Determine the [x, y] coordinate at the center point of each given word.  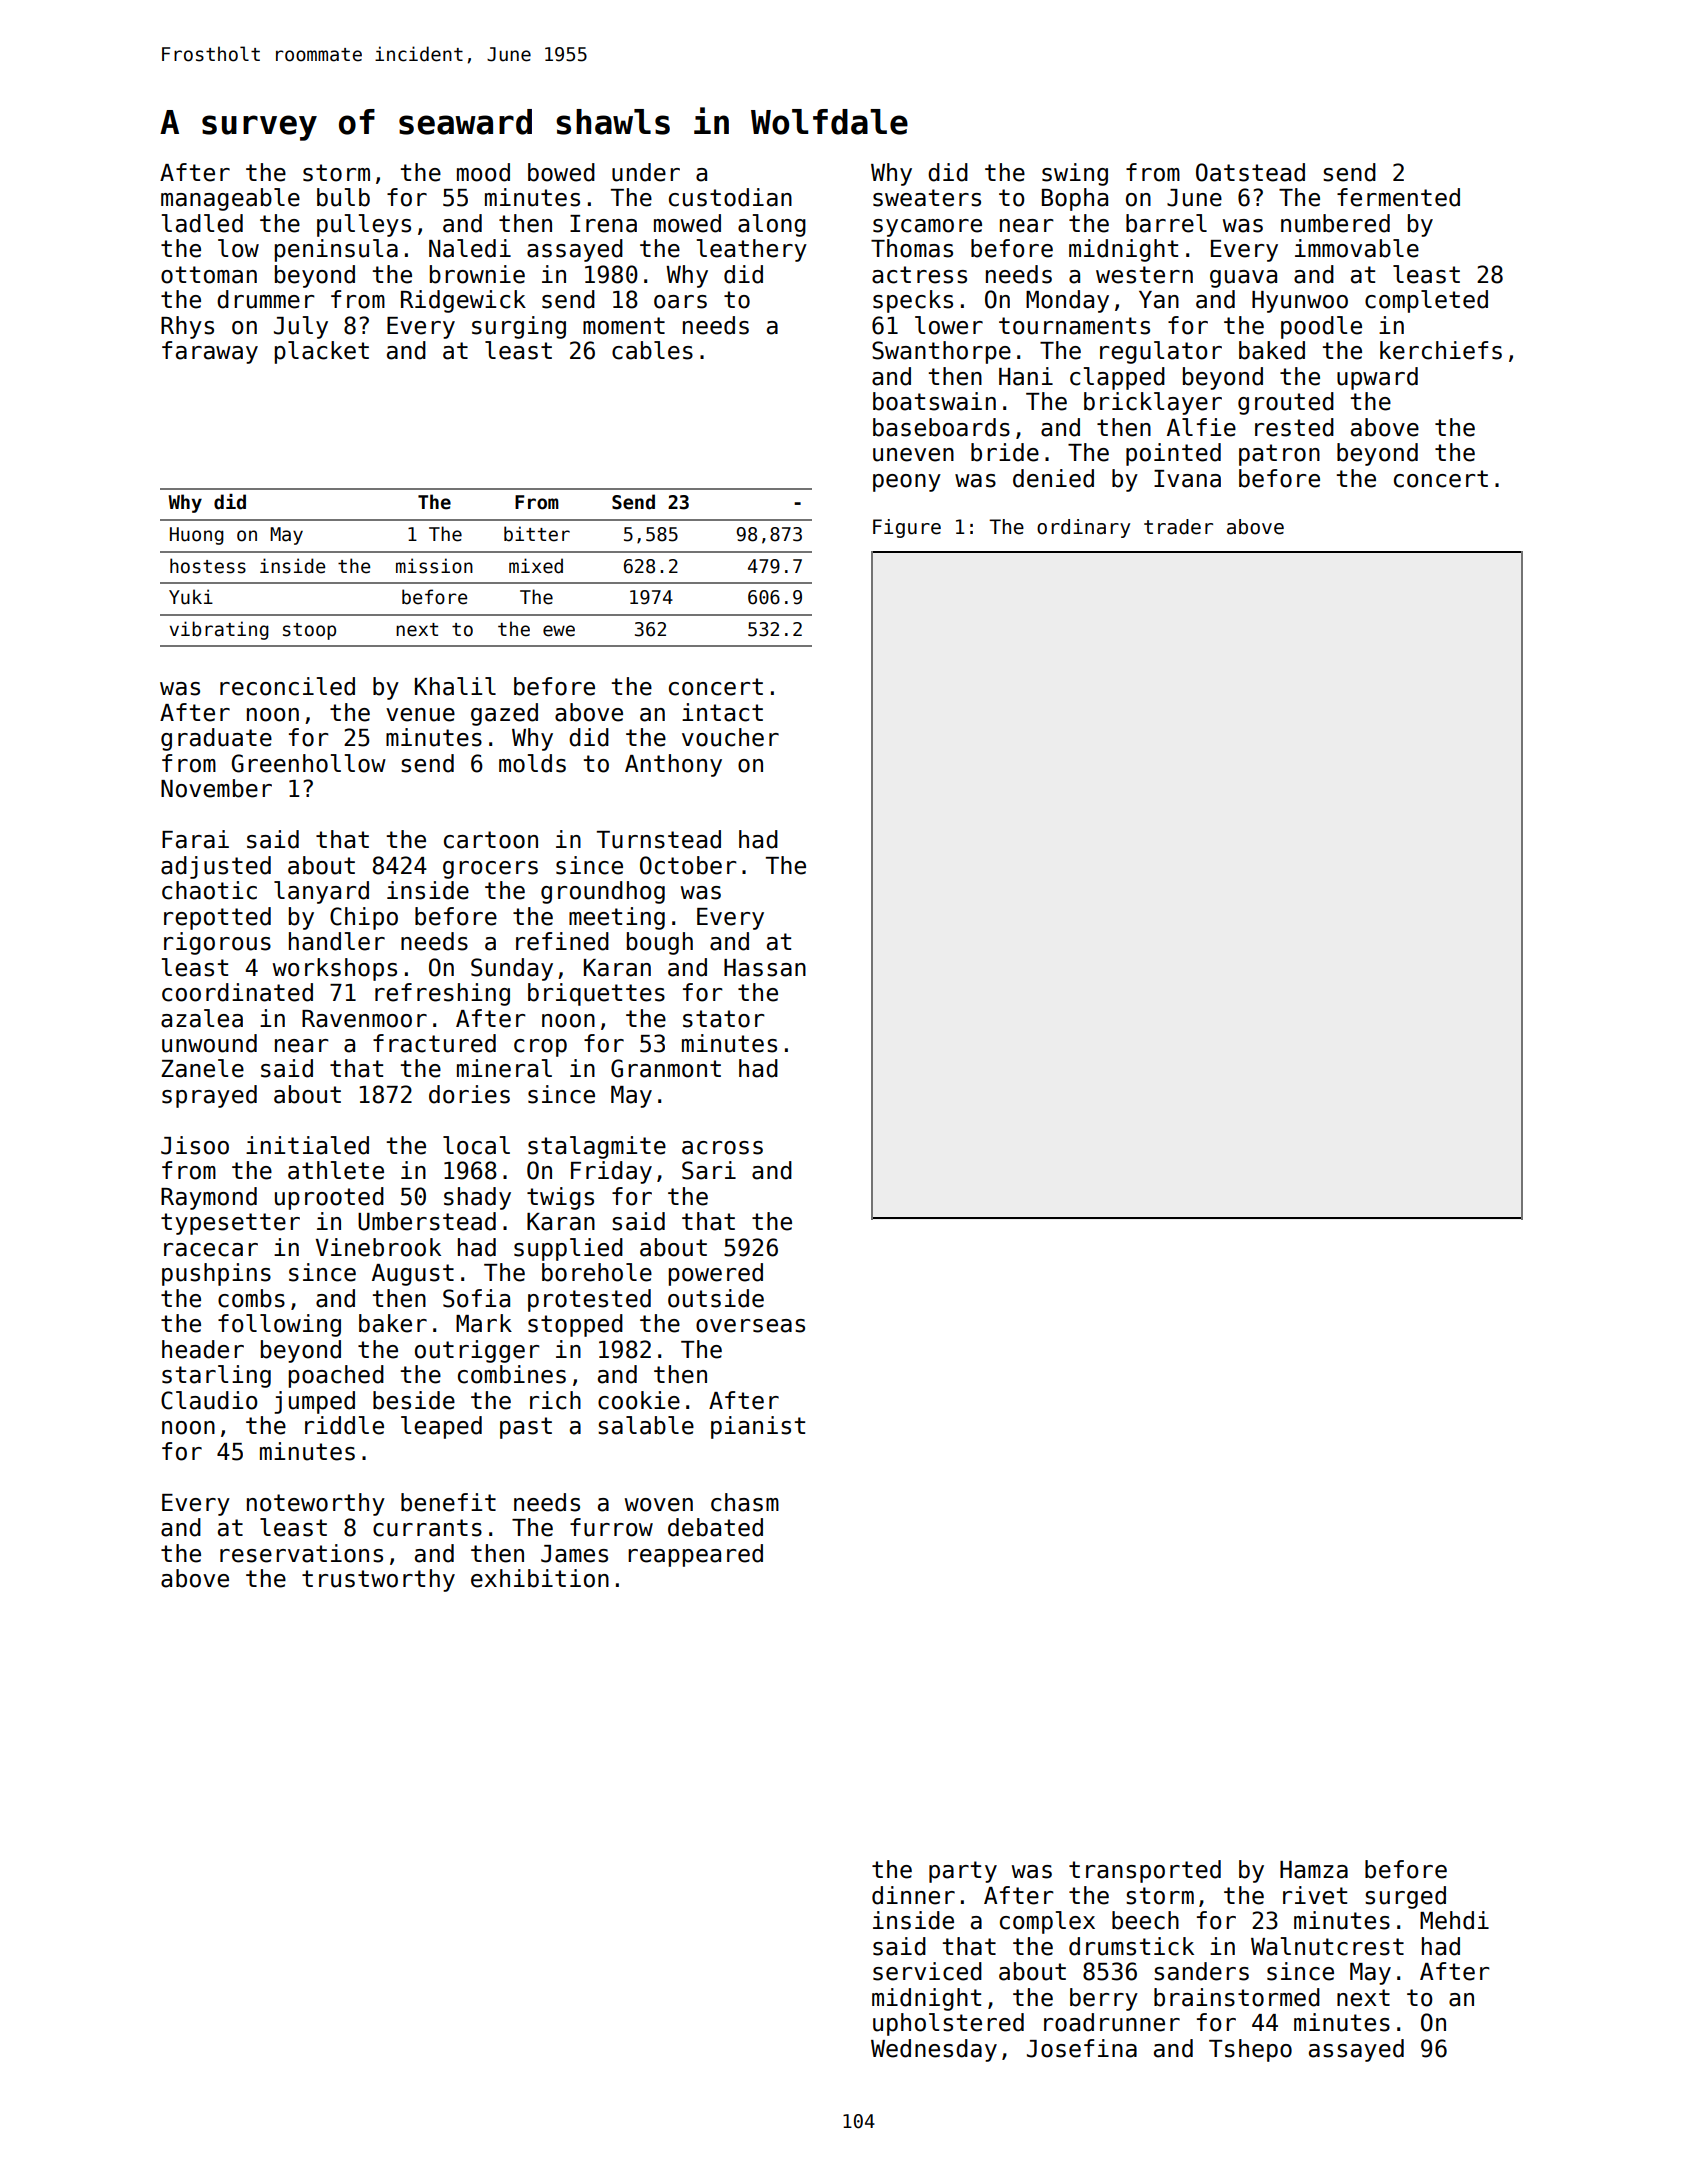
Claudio [209, 1400]
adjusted [216, 867]
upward [1377, 378]
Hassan [765, 968]
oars [680, 302]
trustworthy [378, 1580]
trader [1178, 527]
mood [483, 172]
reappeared [695, 1555]
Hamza [1314, 1870]
